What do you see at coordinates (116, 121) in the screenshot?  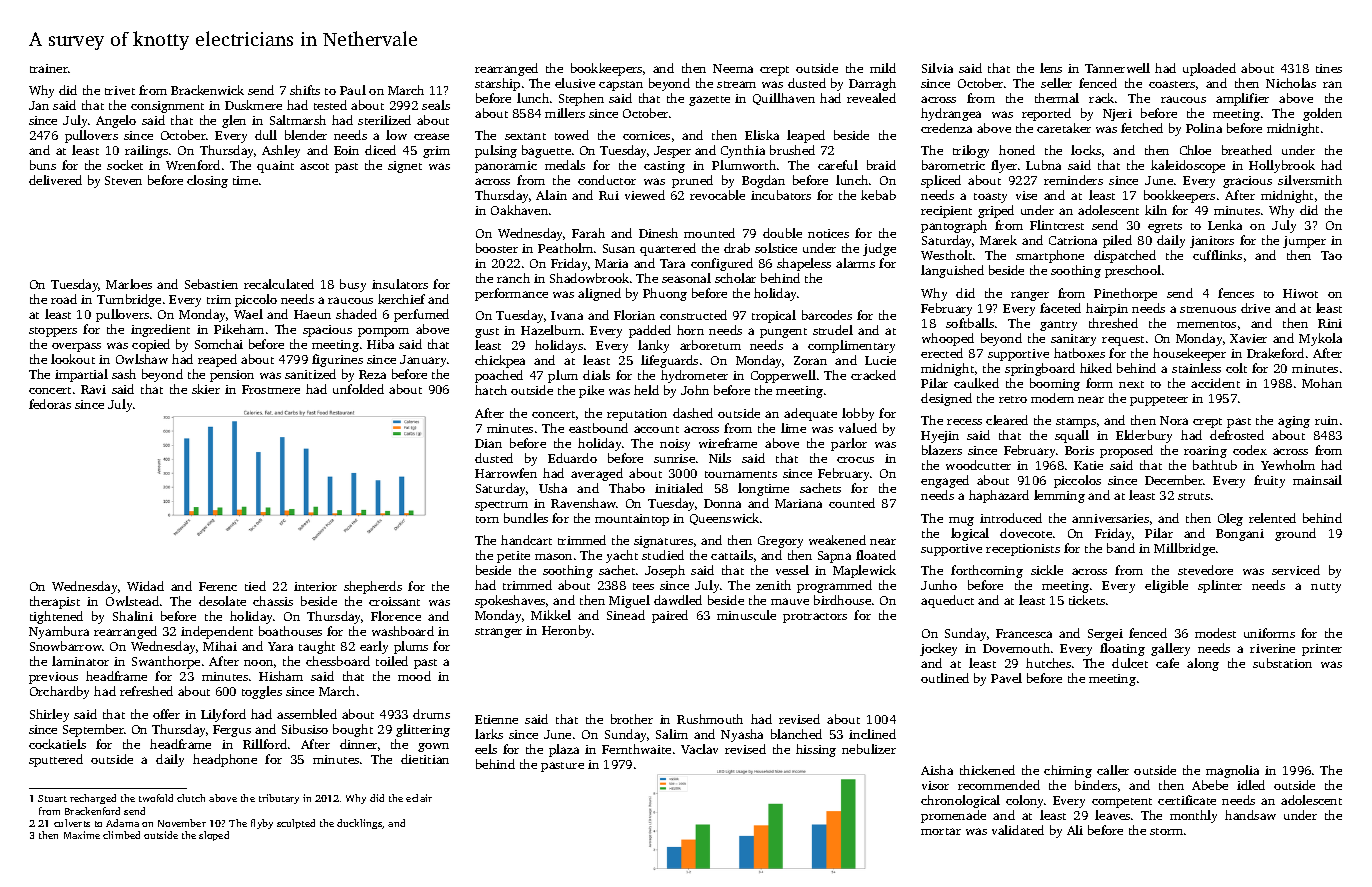 I see `Angelo` at bounding box center [116, 121].
